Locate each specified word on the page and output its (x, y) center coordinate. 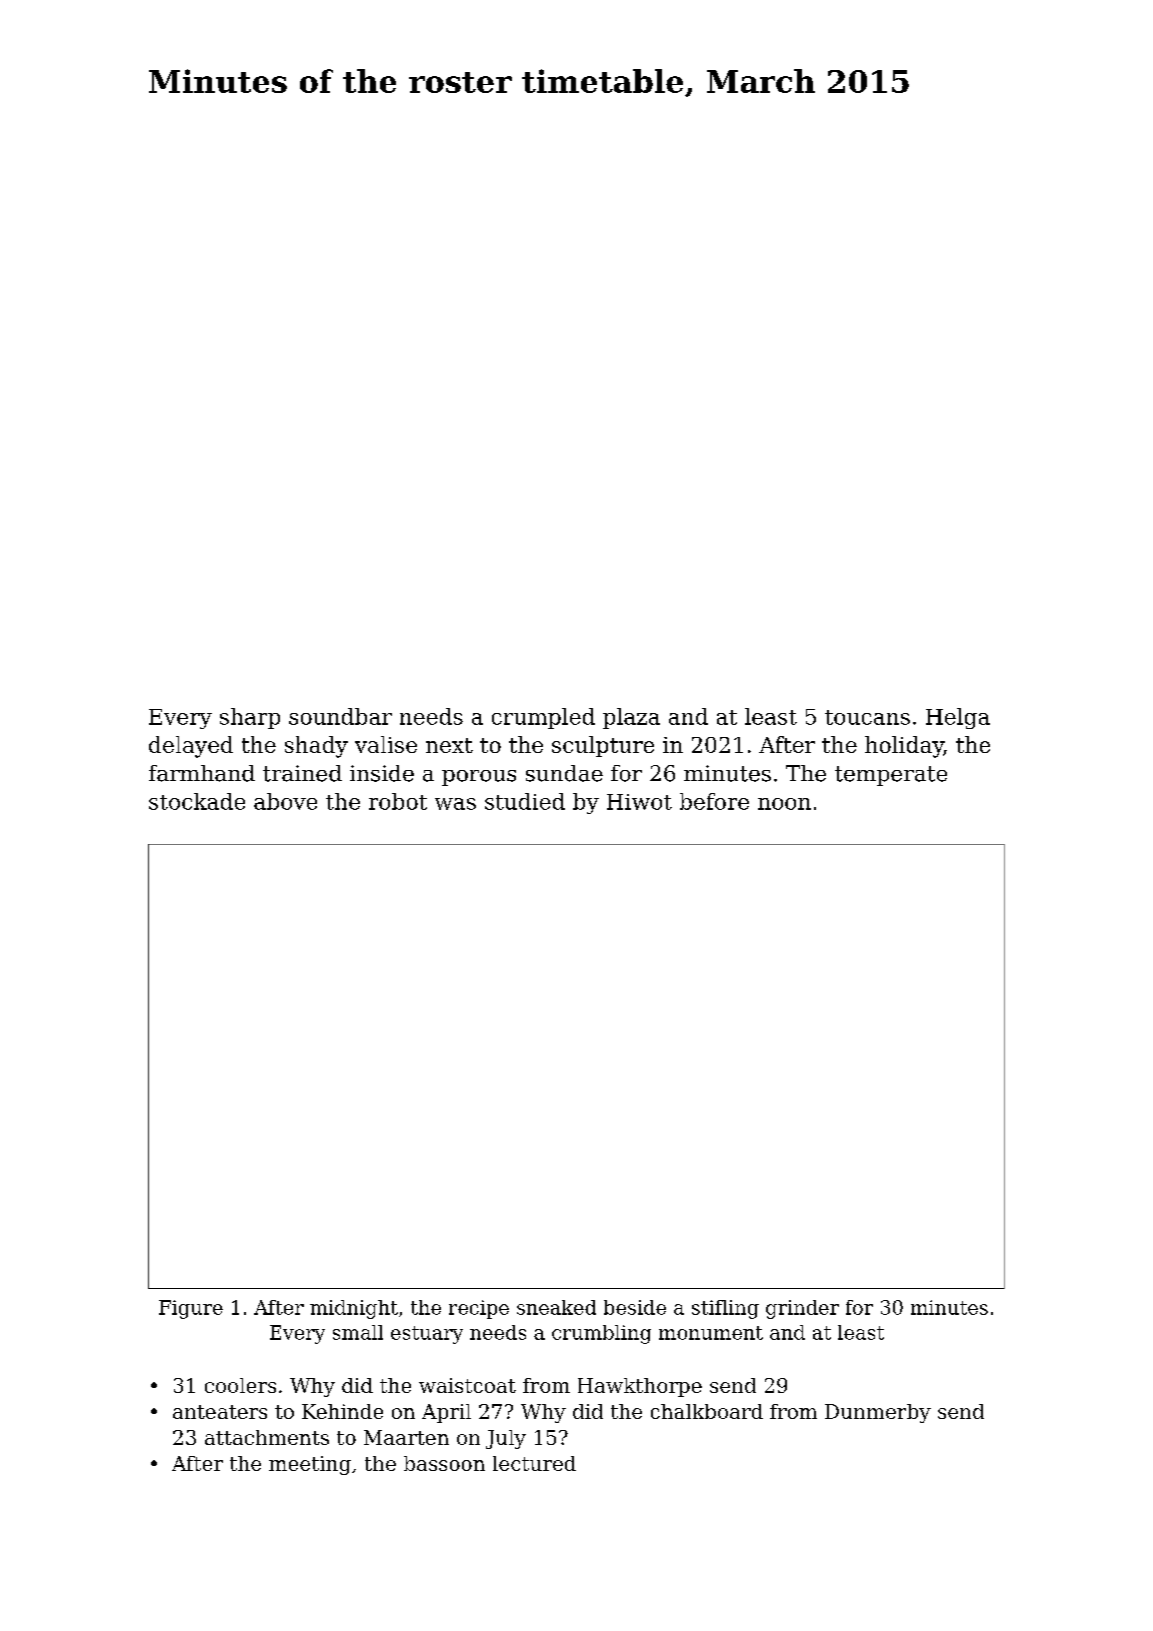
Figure (191, 1309)
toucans (867, 717)
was (455, 804)
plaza (631, 718)
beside (635, 1307)
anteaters (220, 1412)
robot (398, 801)
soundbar (340, 716)
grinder (802, 1309)
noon (784, 804)
